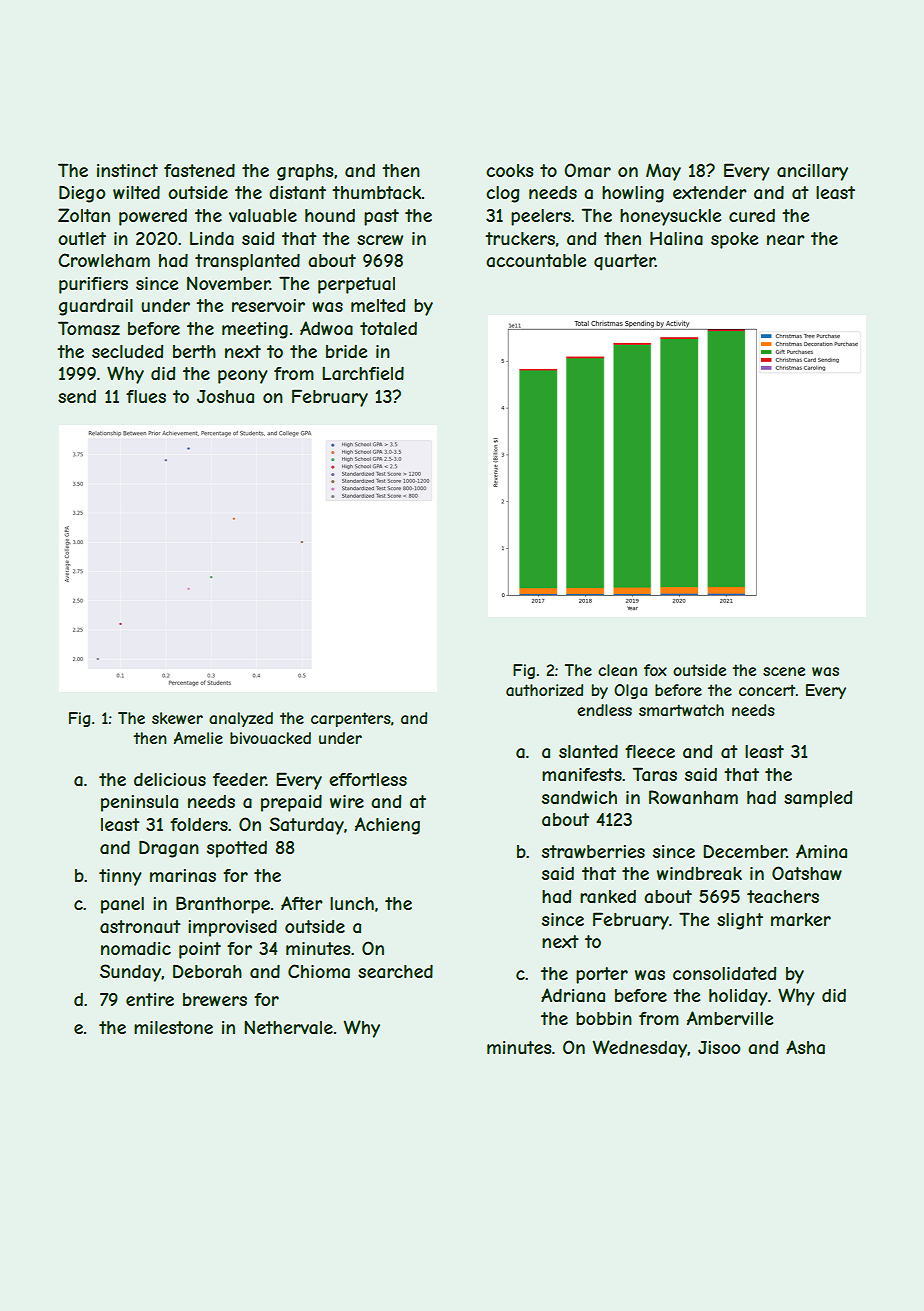 This screenshot has width=924, height=1311. I want to click on milestone, so click(173, 1027).
